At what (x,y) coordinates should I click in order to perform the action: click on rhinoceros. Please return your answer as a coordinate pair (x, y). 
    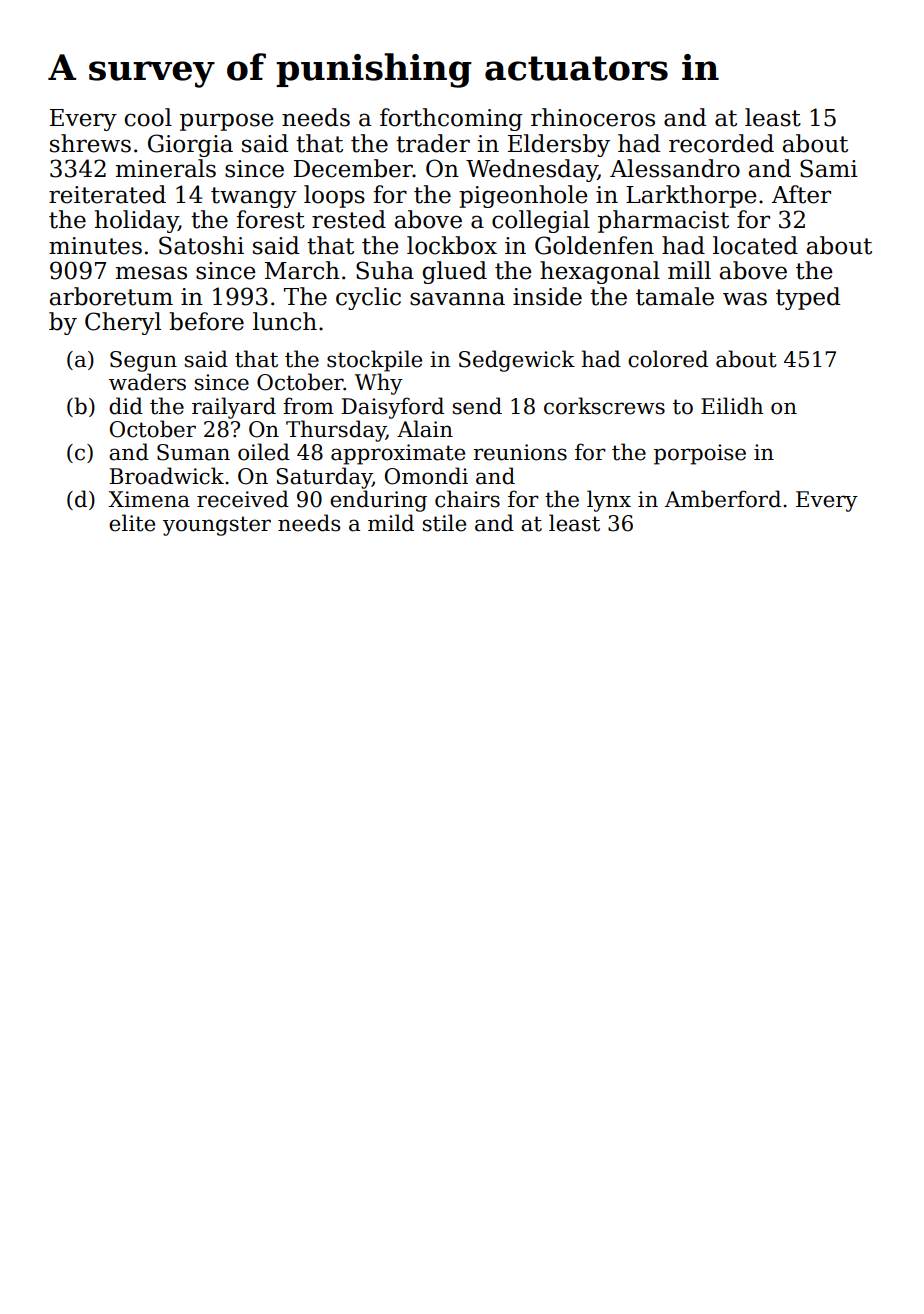
    Looking at the image, I should click on (593, 117).
